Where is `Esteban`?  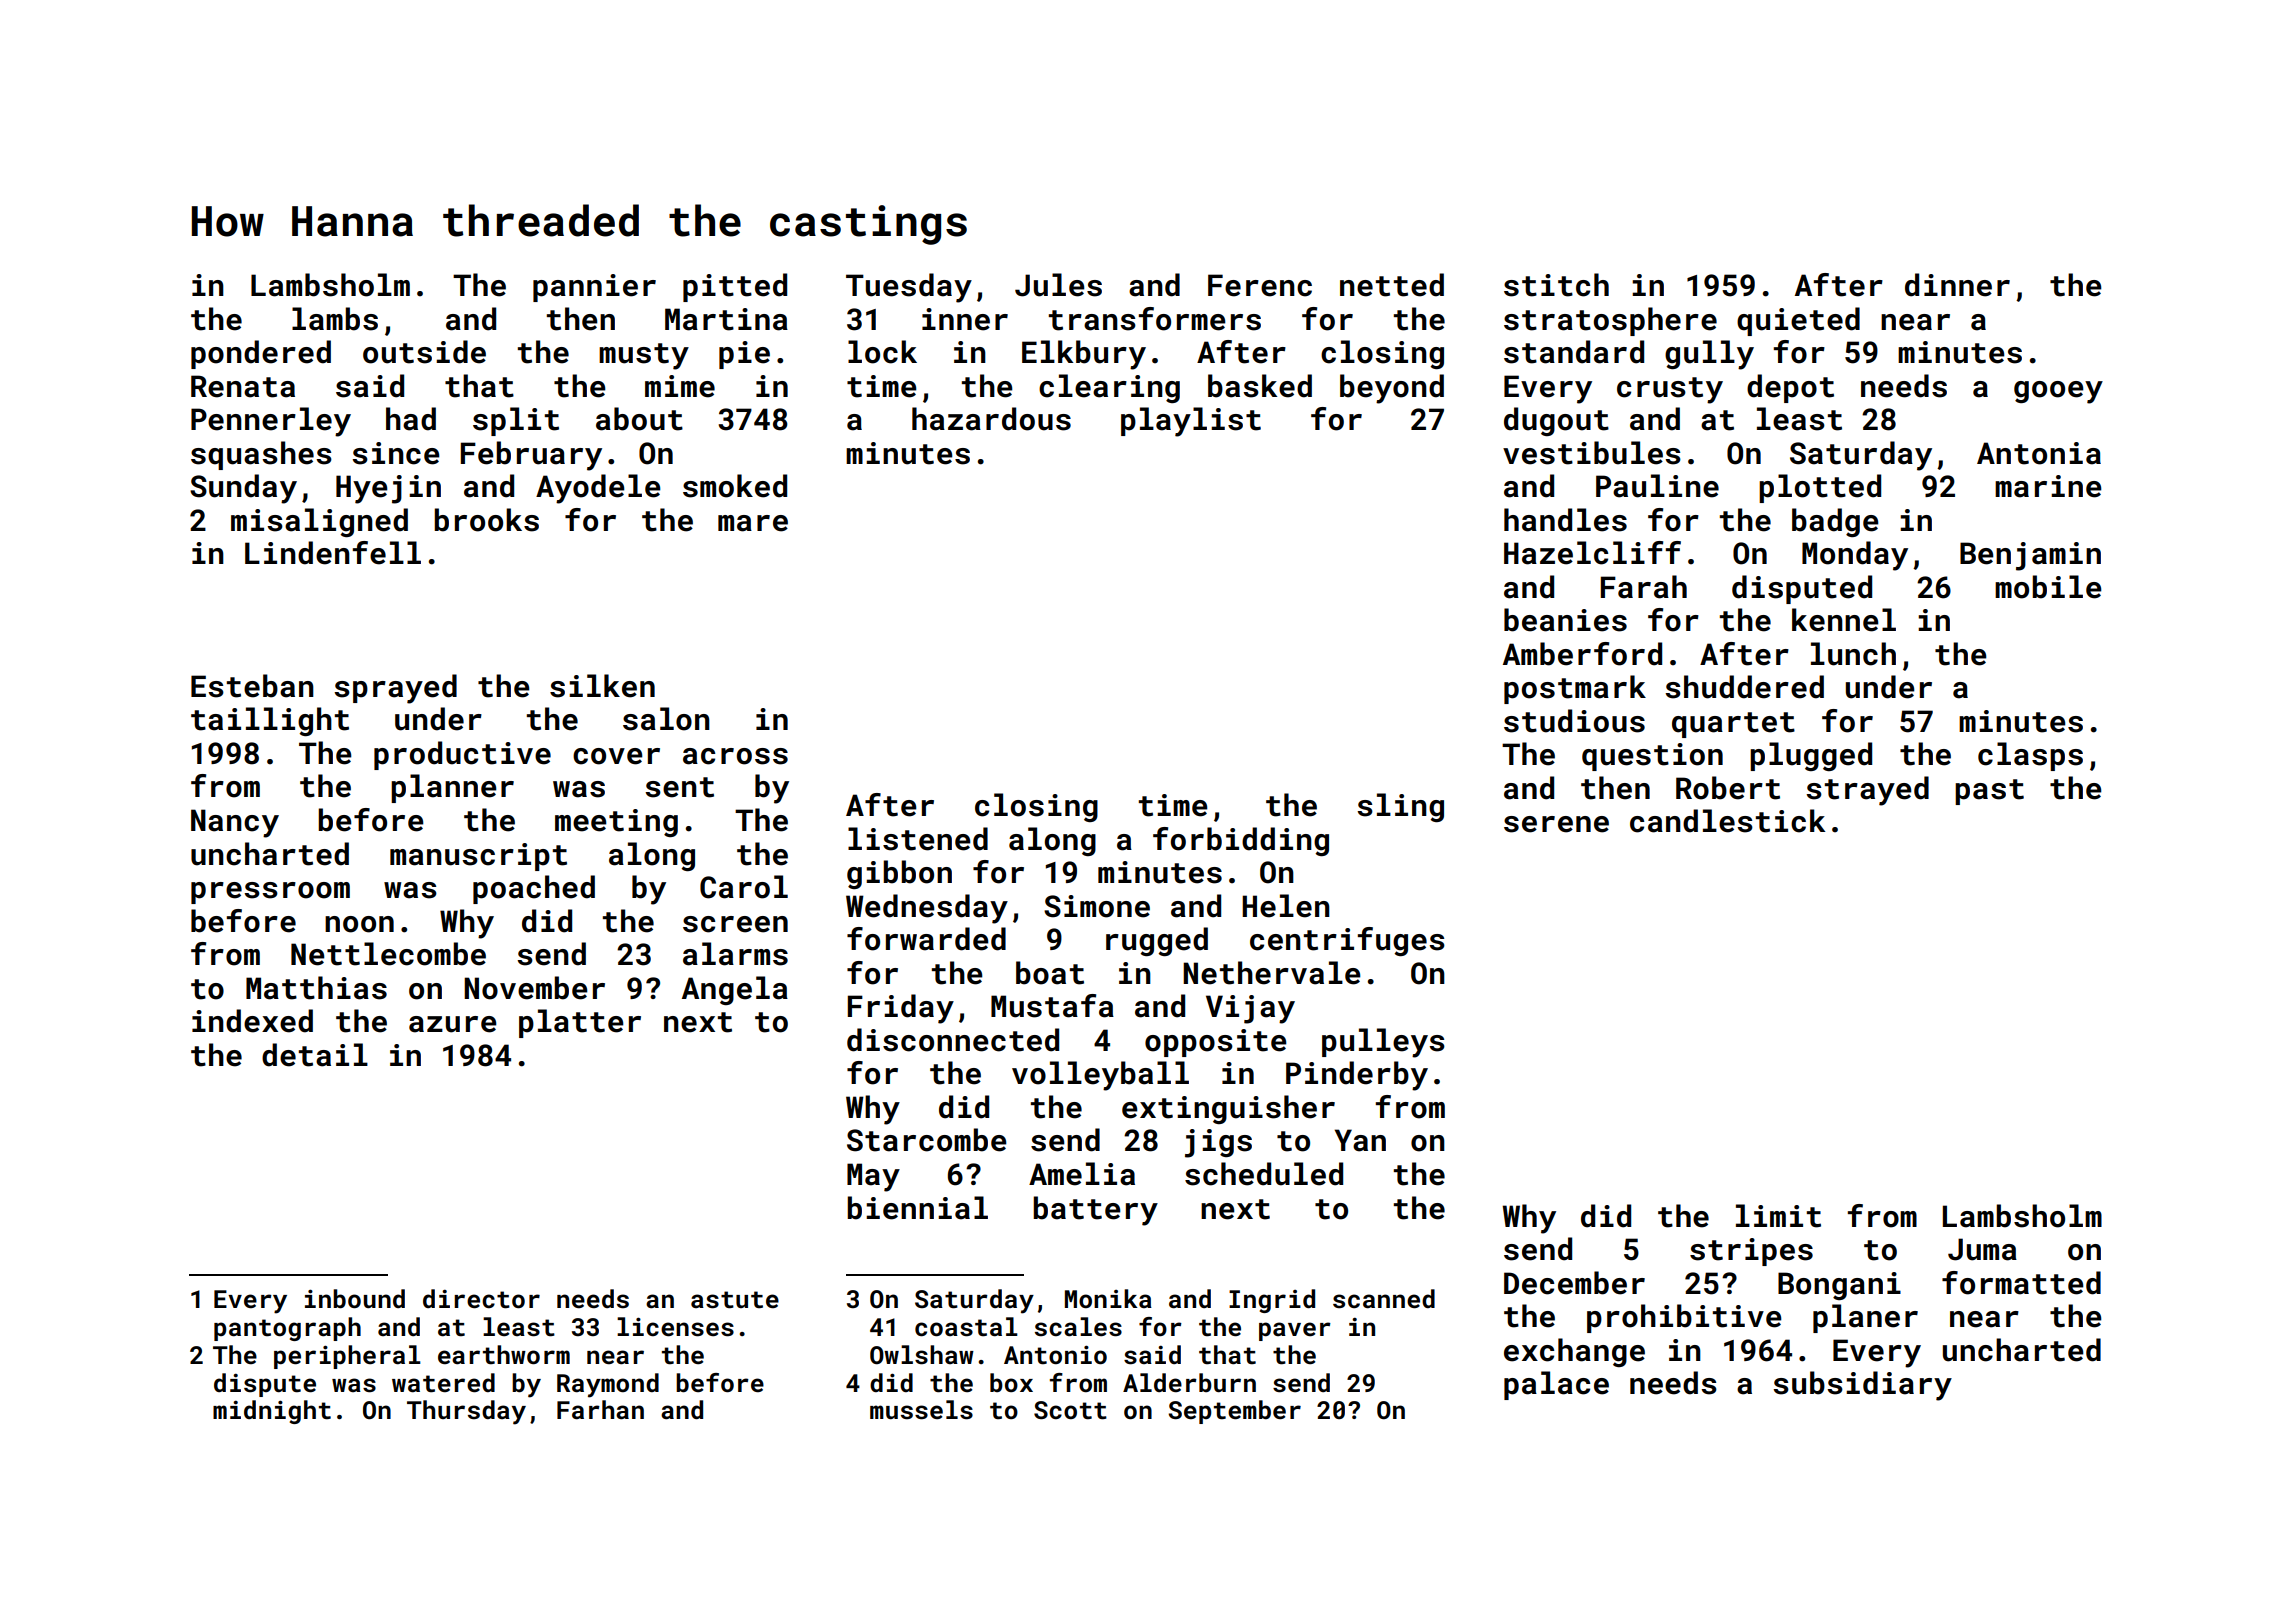 Esteban is located at coordinates (252, 686).
